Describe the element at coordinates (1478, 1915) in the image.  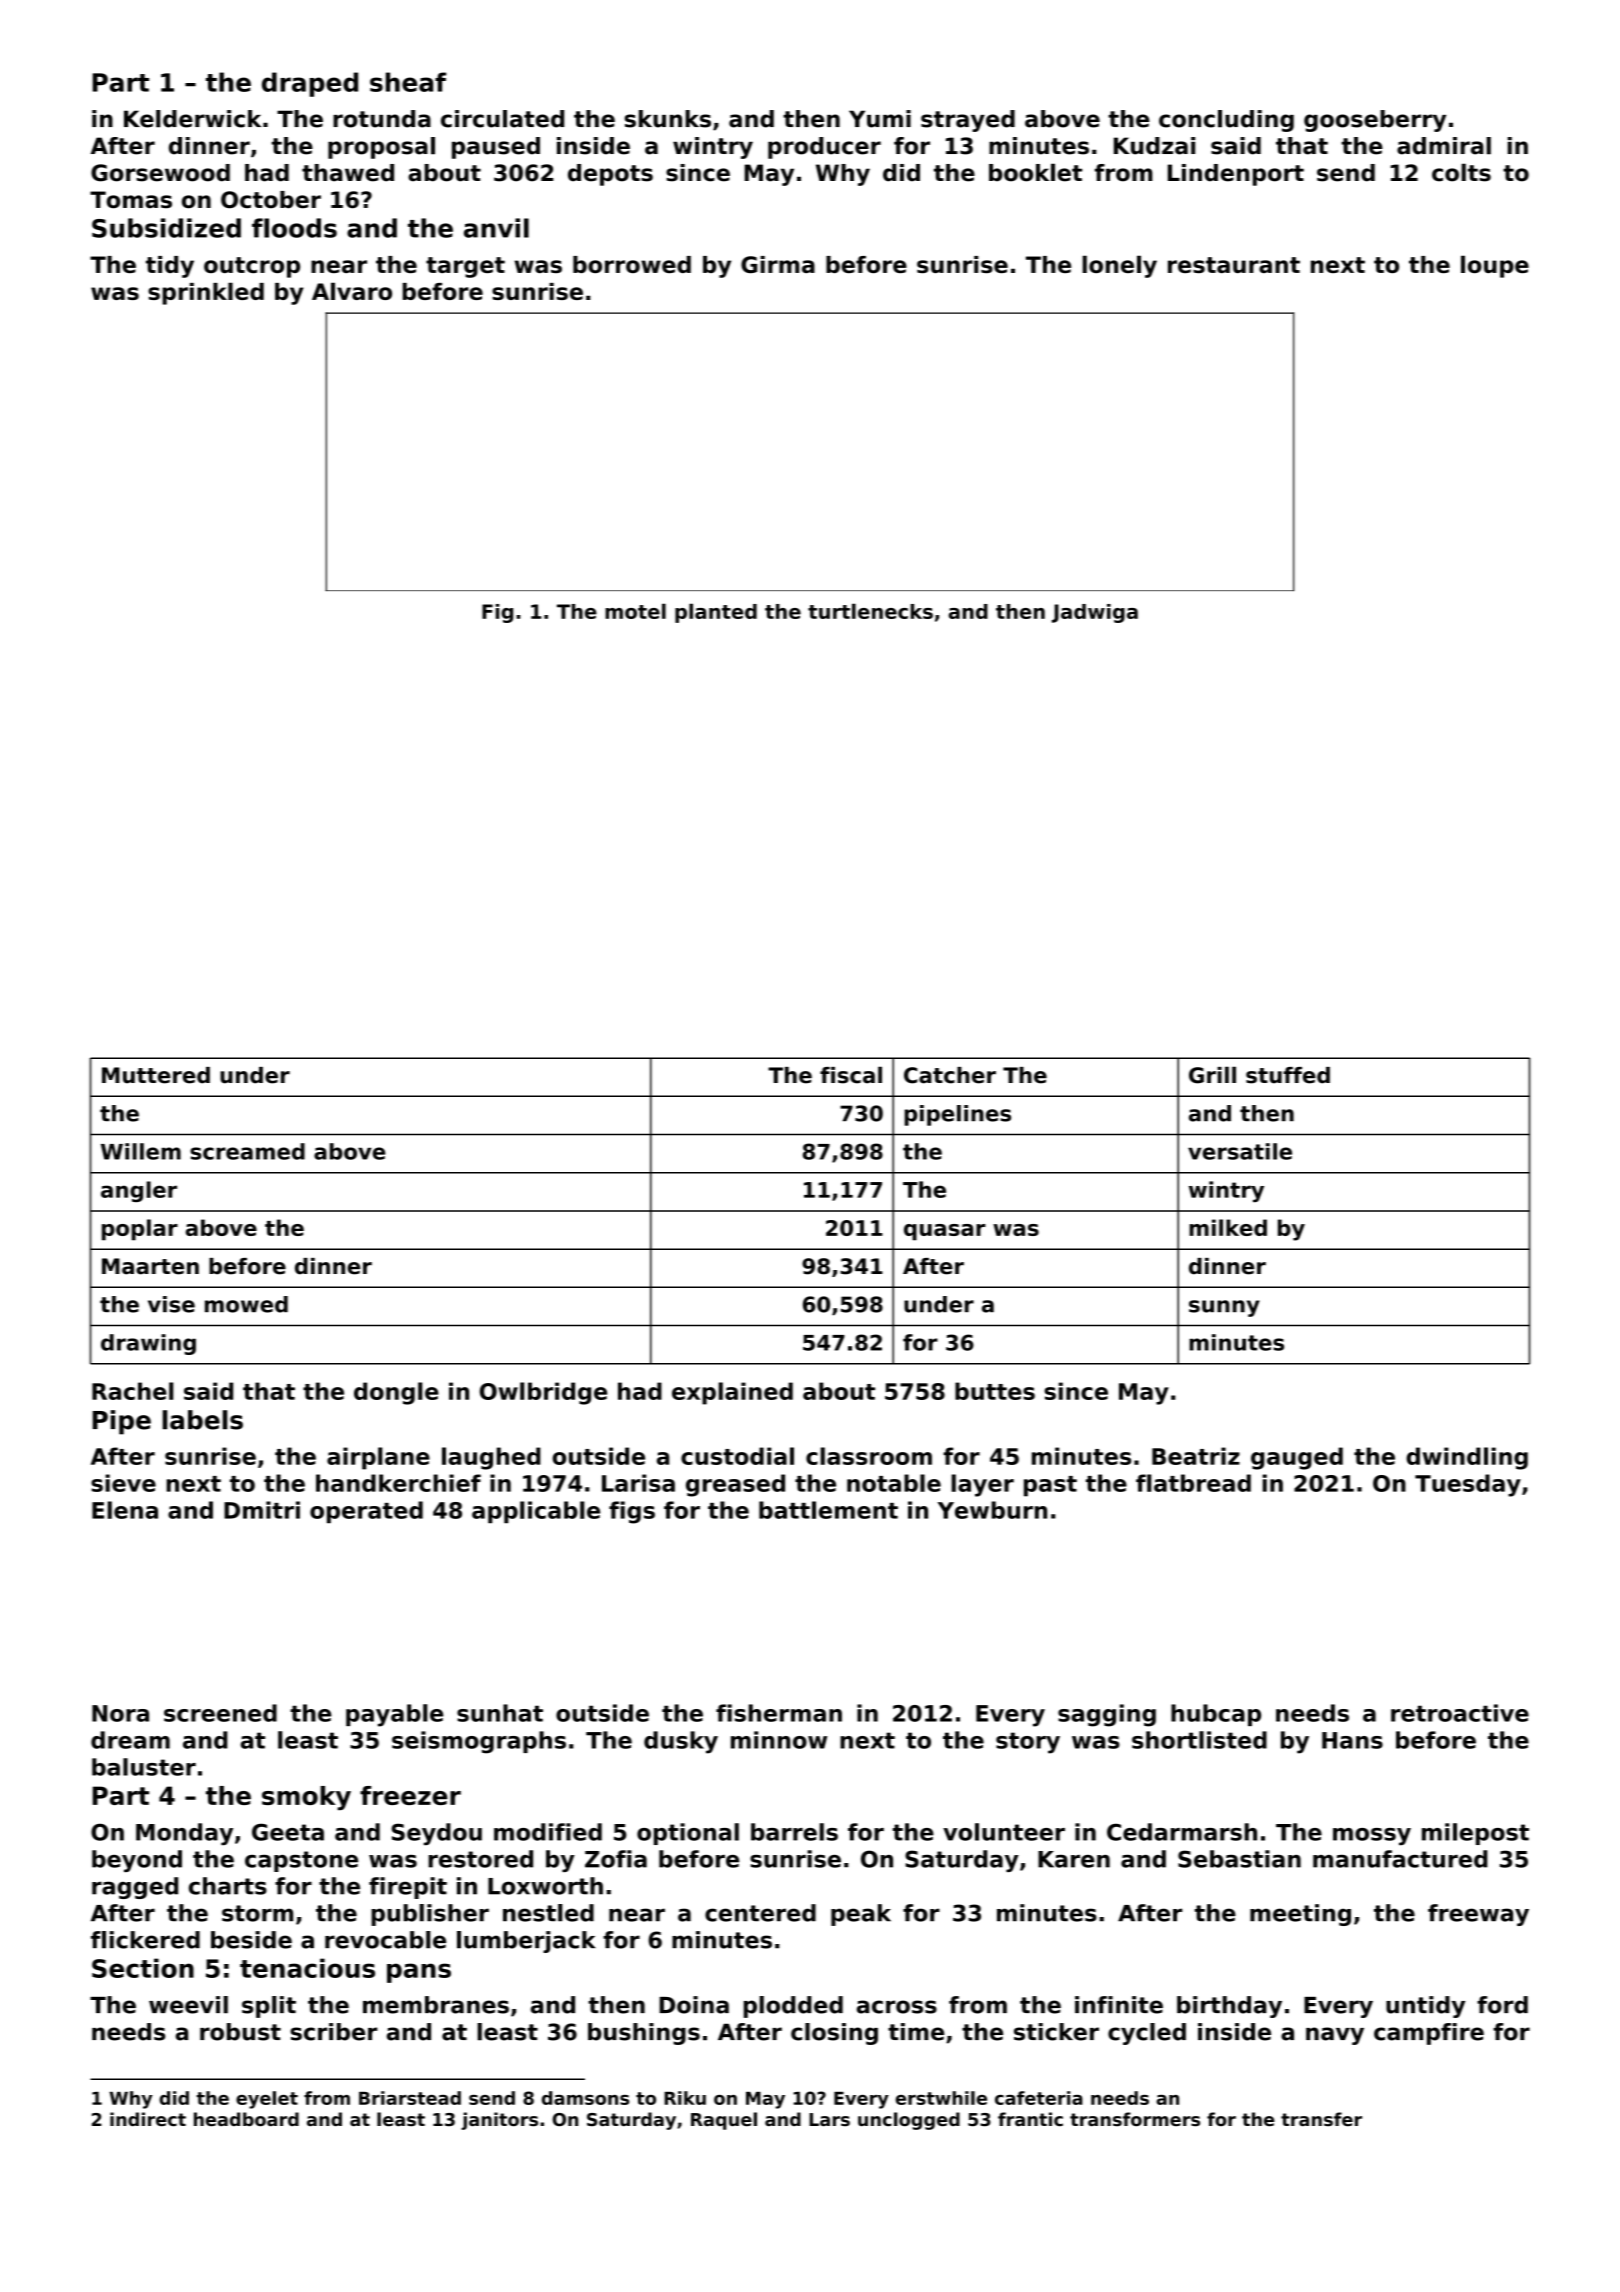
I see `freeway` at that location.
